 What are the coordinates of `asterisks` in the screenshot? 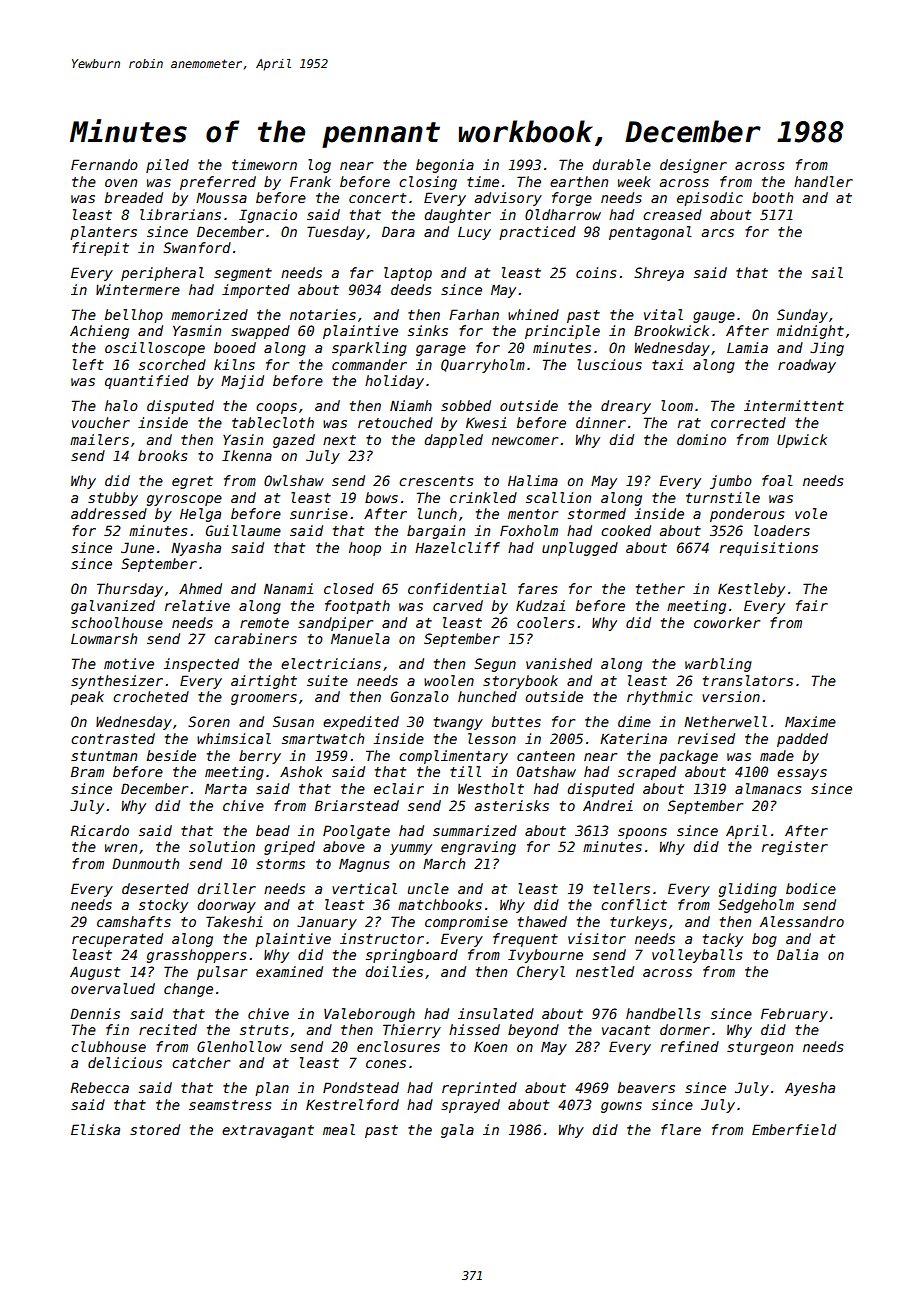 It's located at (512, 805).
